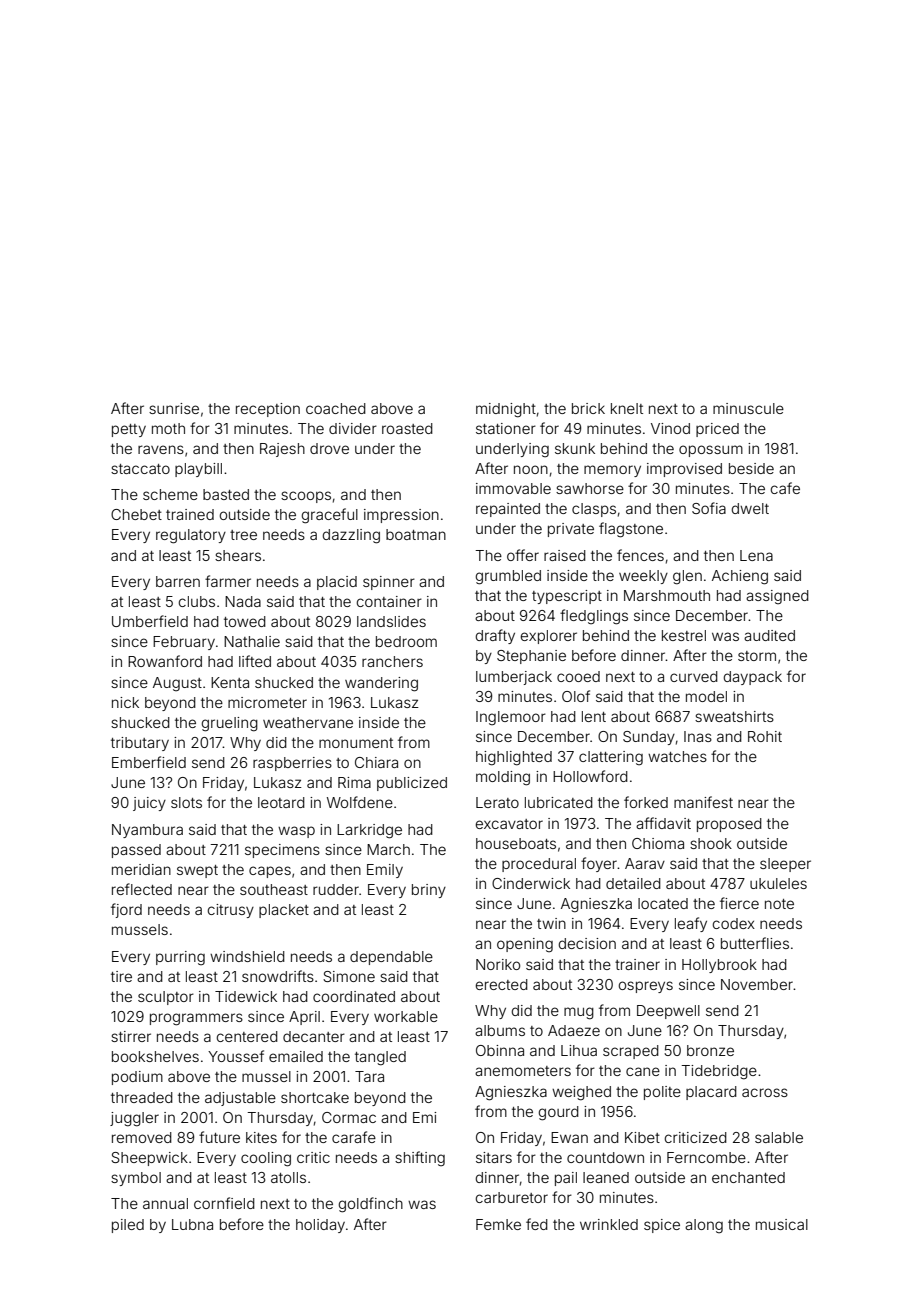 The height and width of the screenshot is (1308, 924). What do you see at coordinates (637, 964) in the screenshot?
I see `trainer` at bounding box center [637, 964].
